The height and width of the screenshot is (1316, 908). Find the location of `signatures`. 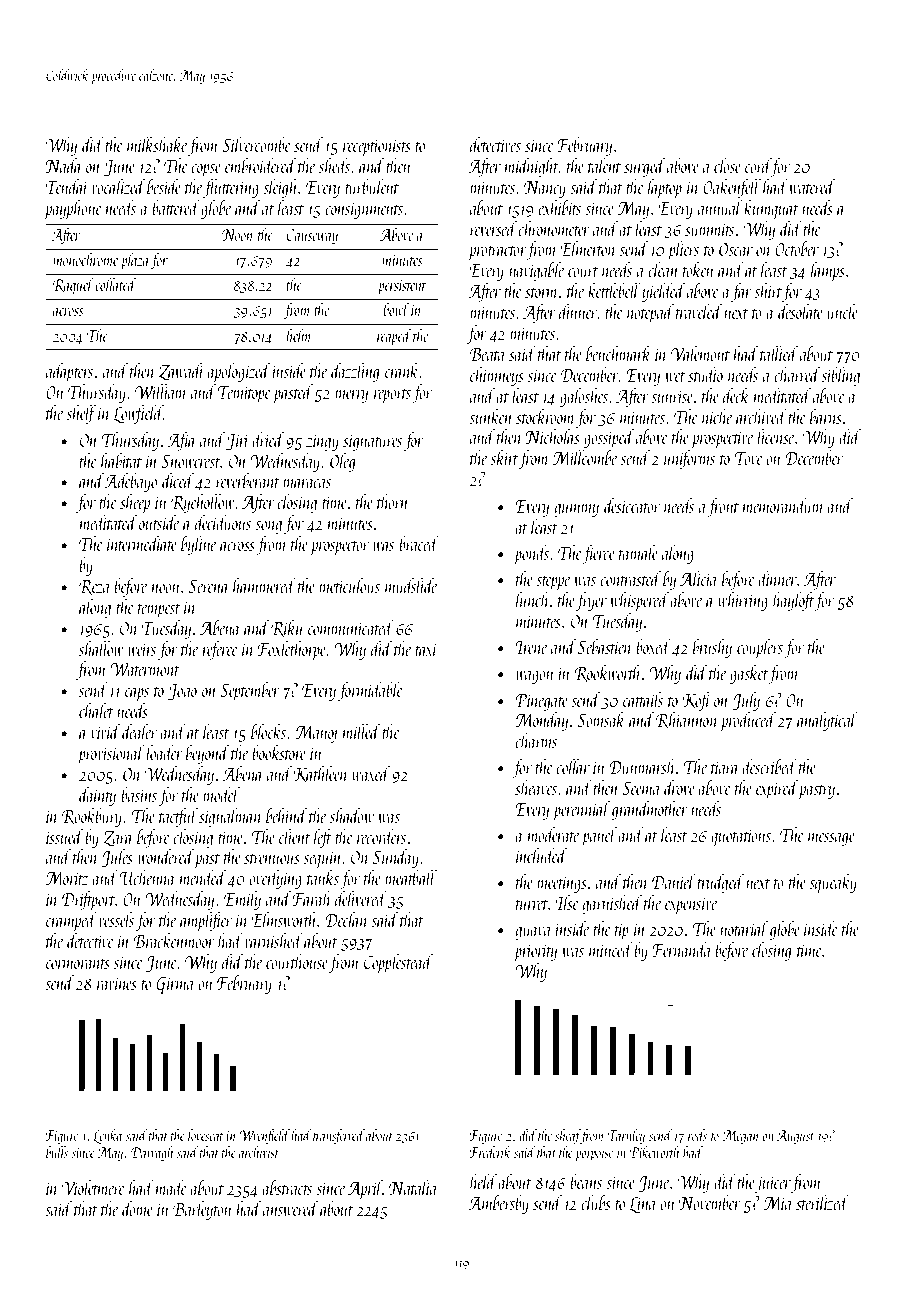

signatures is located at coordinates (372, 442).
